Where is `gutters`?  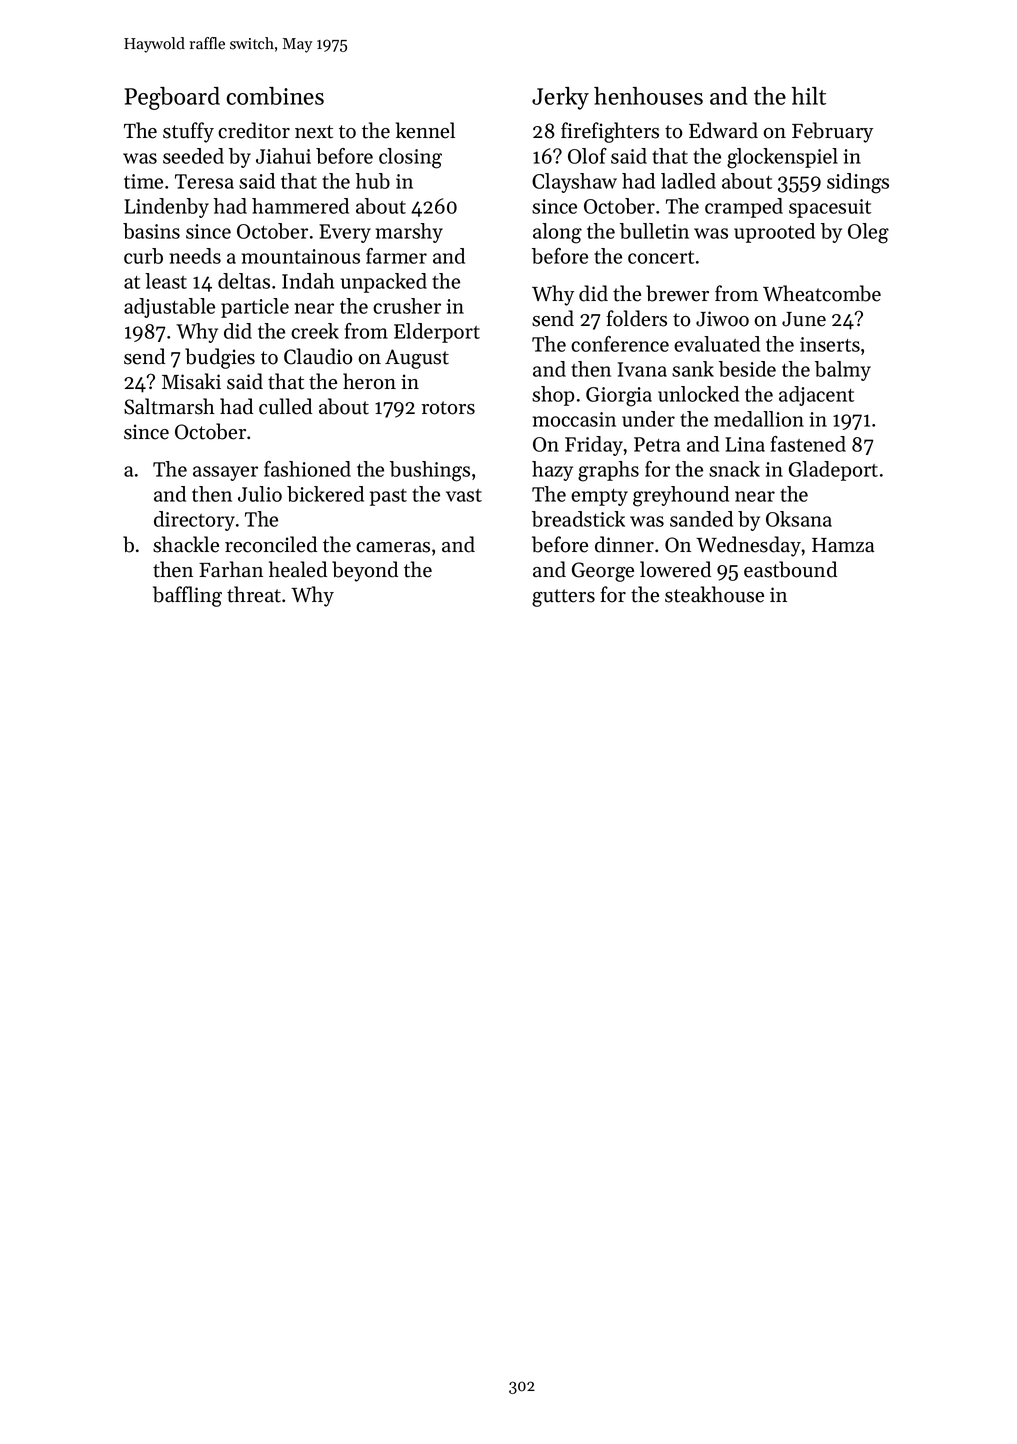
gutters is located at coordinates (563, 598).
